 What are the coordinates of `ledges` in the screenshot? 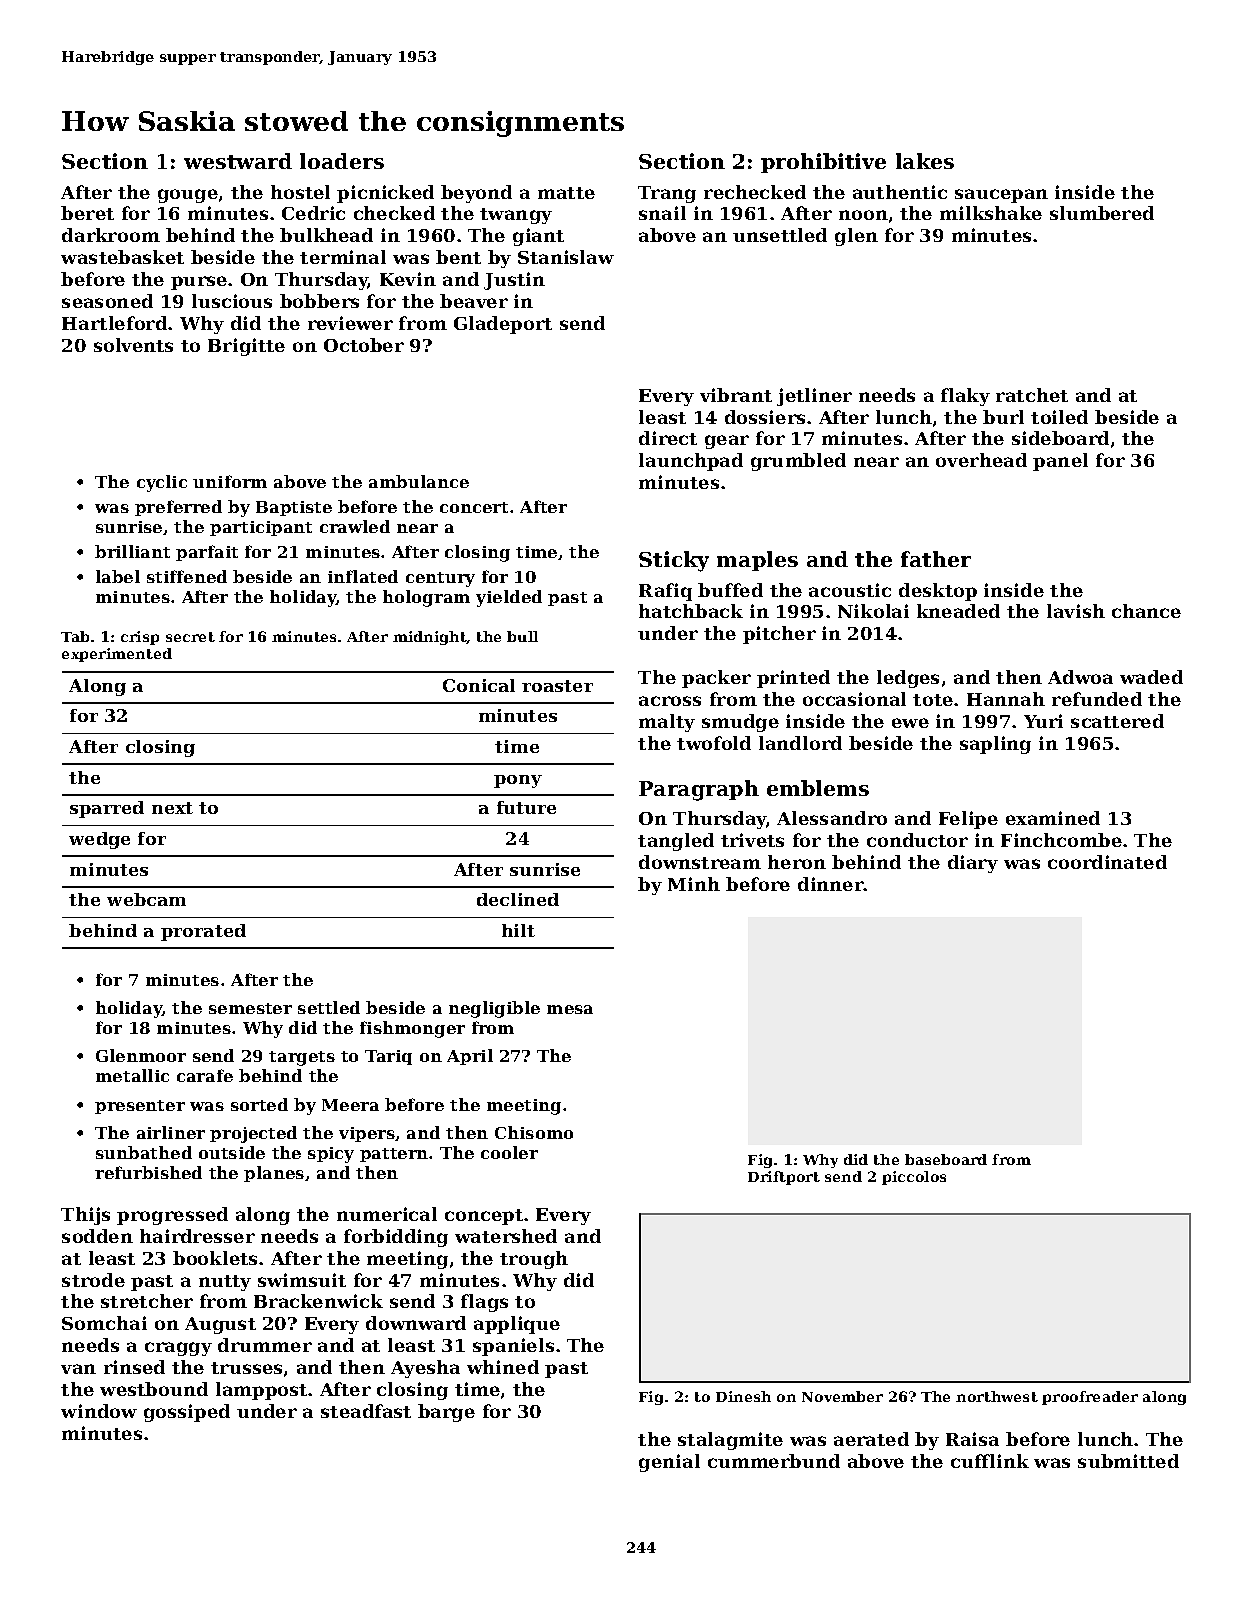 It's located at (908, 679).
